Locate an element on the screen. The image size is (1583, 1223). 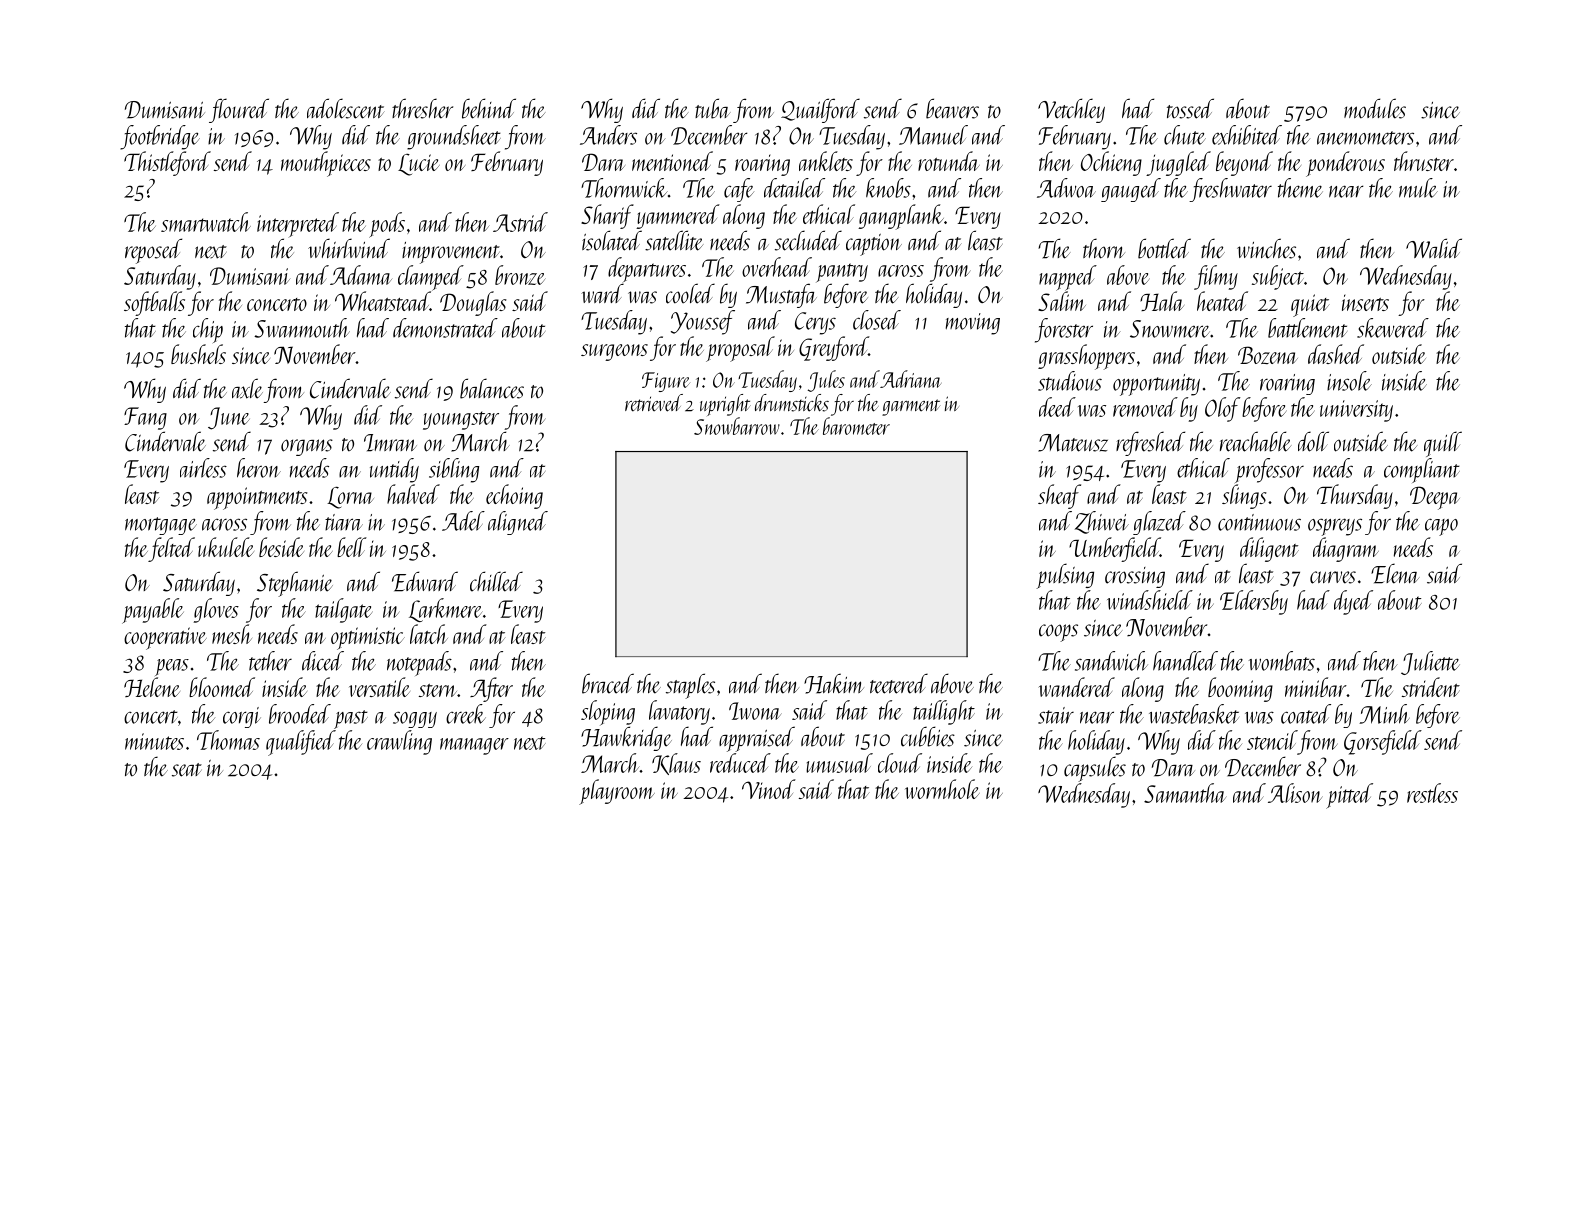
wombats is located at coordinates (1282, 661).
